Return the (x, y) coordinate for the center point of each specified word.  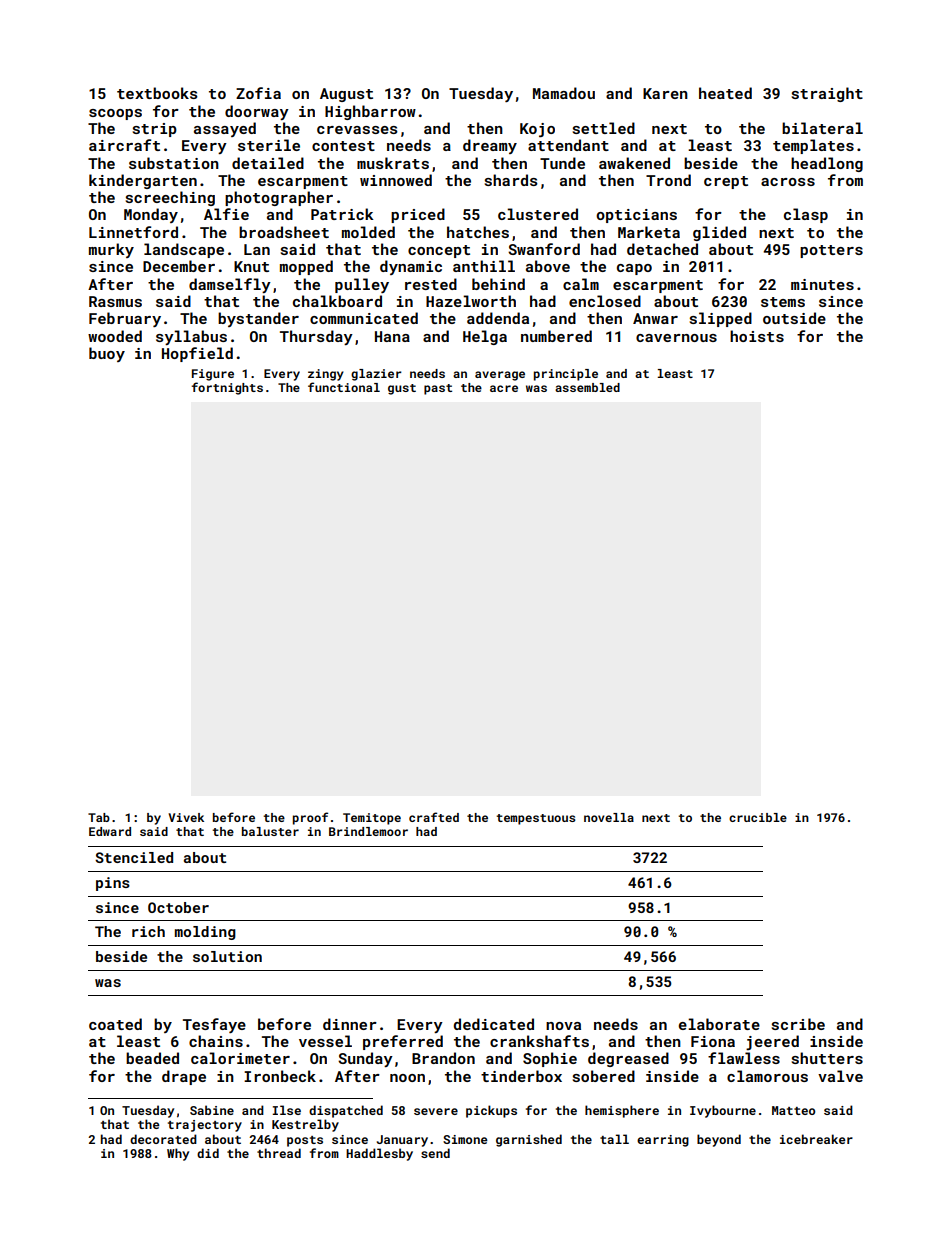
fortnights (227, 388)
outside (794, 318)
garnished (529, 1140)
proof (310, 818)
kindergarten (143, 181)
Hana (392, 336)
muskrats (393, 163)
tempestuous (535, 819)
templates (813, 146)
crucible (758, 817)
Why (178, 1154)
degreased (628, 1059)
